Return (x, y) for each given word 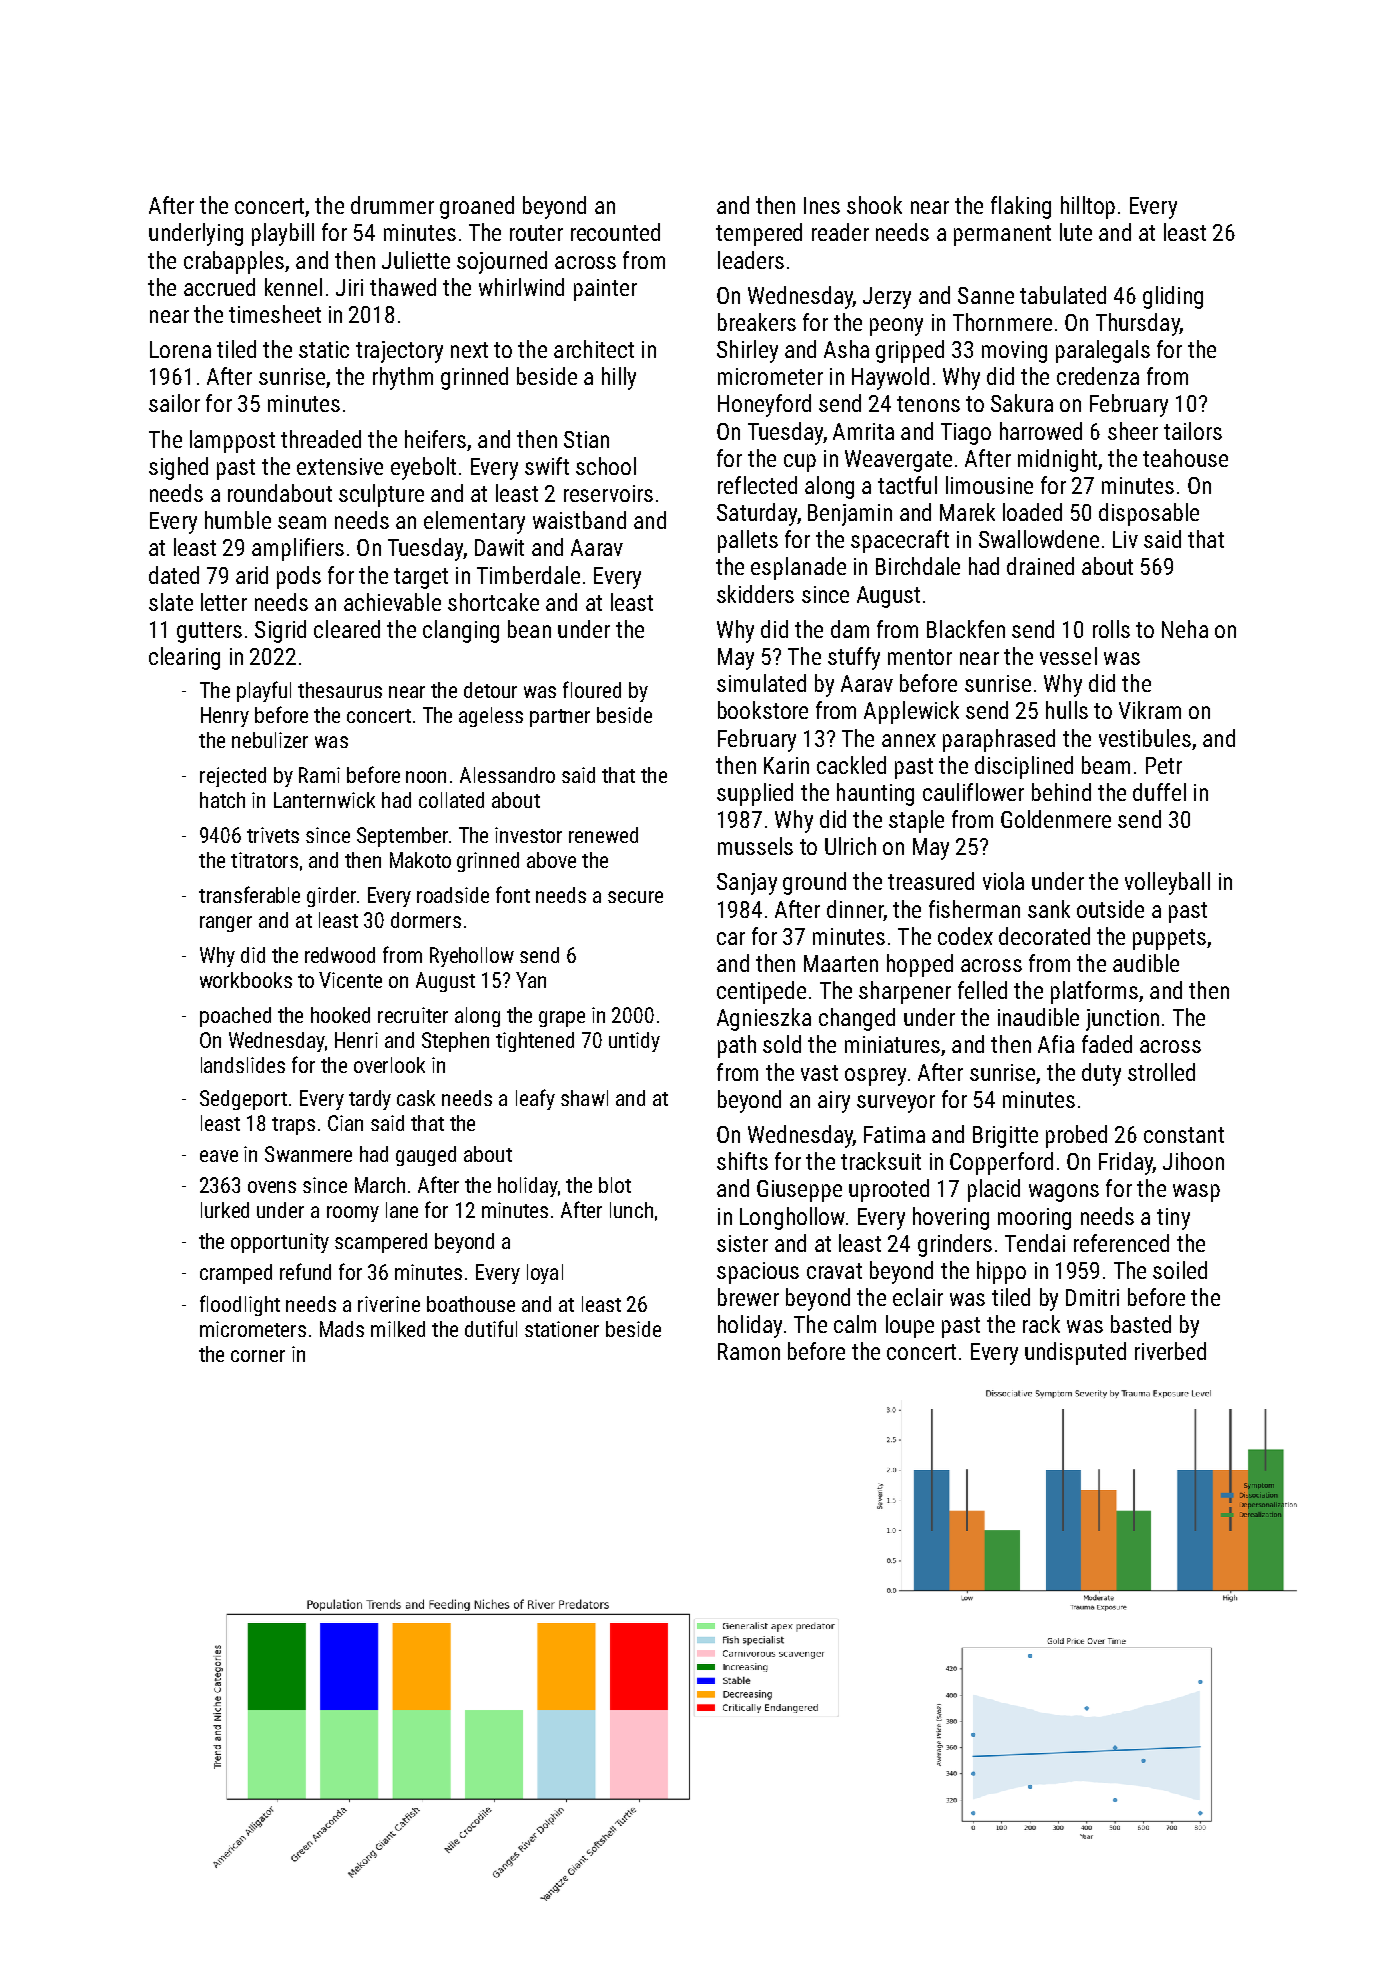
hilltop (1088, 207)
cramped (236, 1274)
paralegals (1103, 351)
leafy (535, 1099)
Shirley (747, 351)
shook (874, 205)
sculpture (381, 495)
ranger (226, 924)
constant (1184, 1135)
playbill (283, 234)
